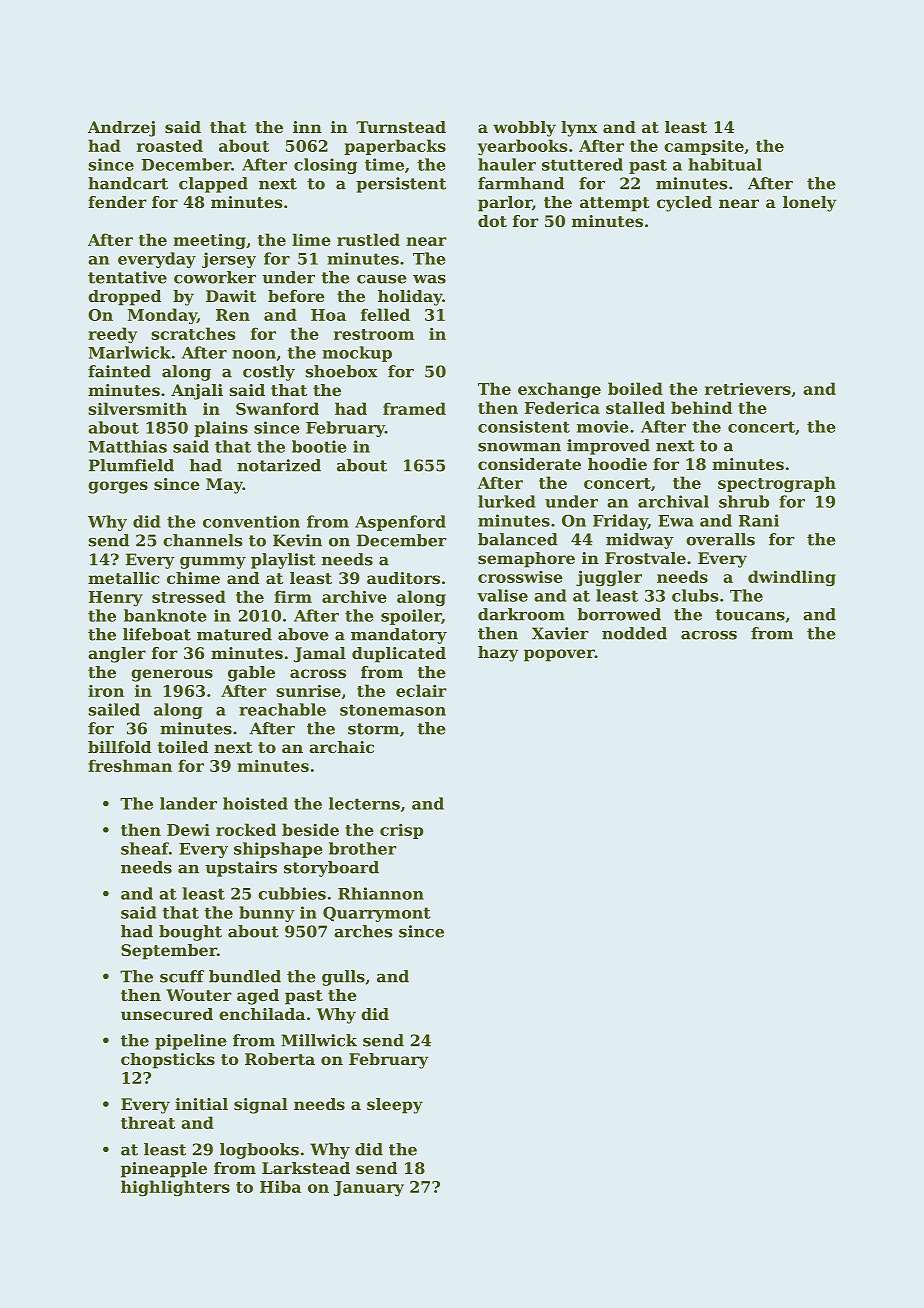 This screenshot has width=924, height=1308. I want to click on popover, so click(559, 655).
